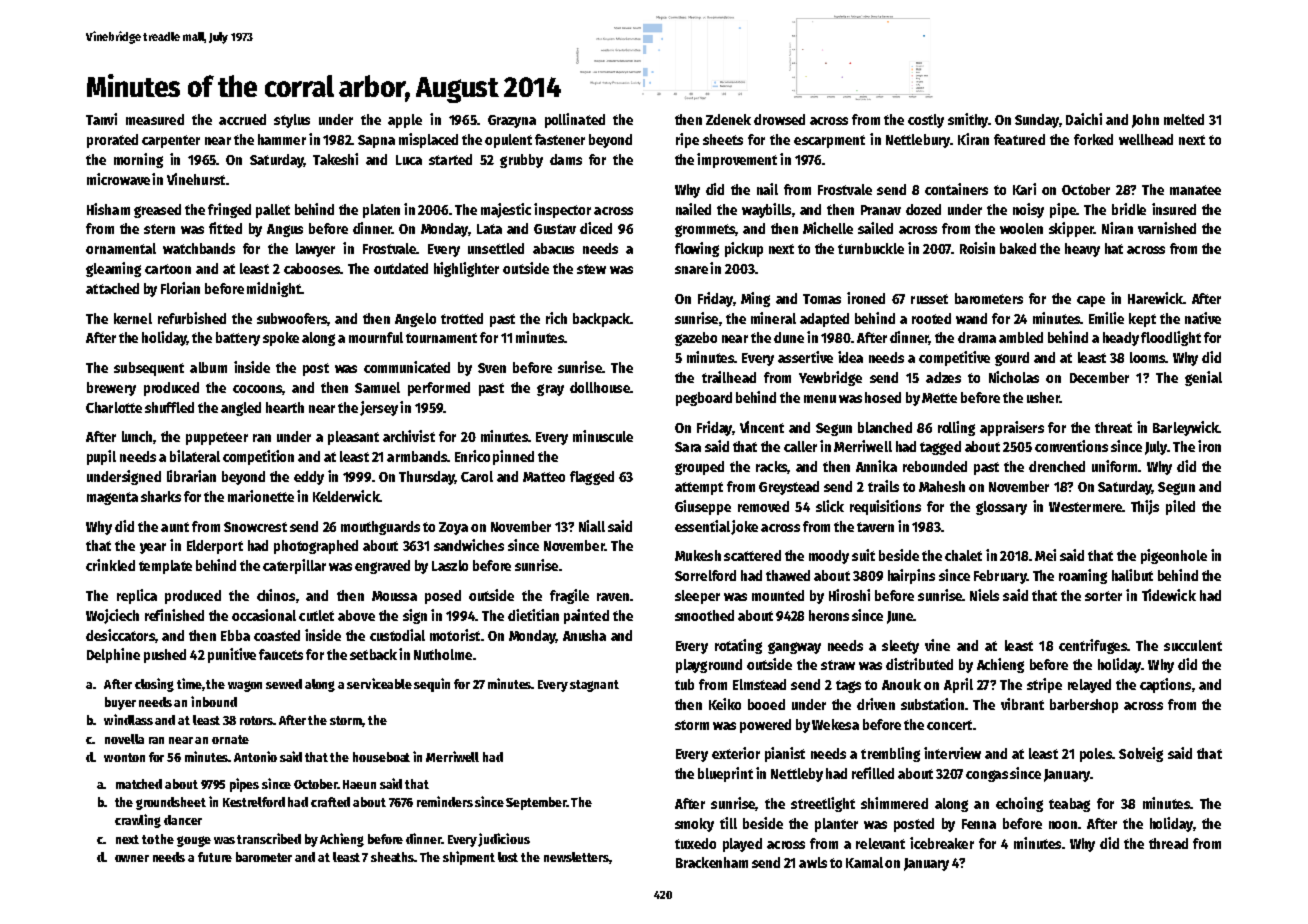  What do you see at coordinates (1167, 228) in the image?
I see `varnished` at bounding box center [1167, 228].
